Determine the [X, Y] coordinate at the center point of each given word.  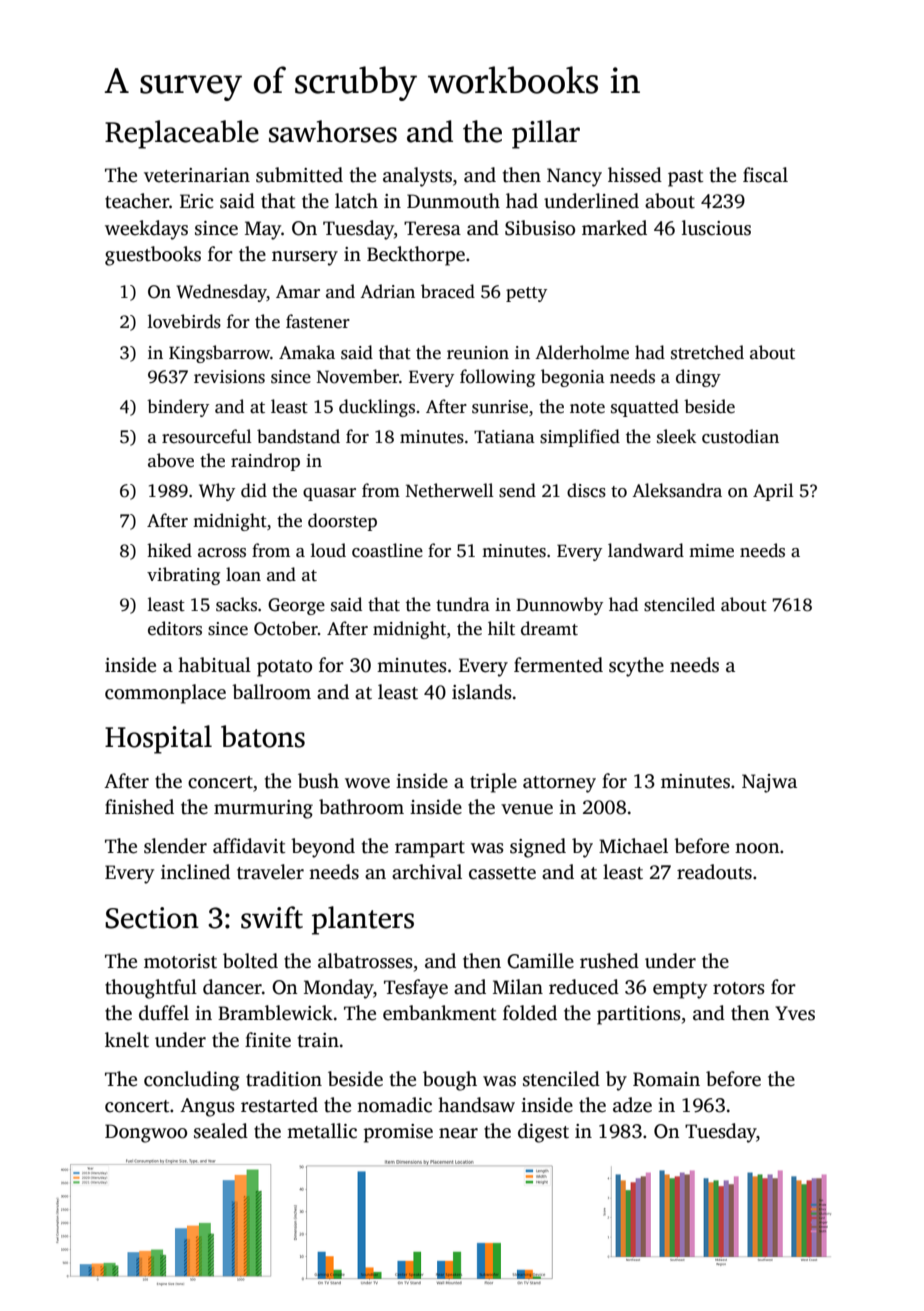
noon [757, 848]
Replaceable [182, 134]
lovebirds [184, 321]
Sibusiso [540, 228]
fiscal [765, 175]
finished [139, 807]
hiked [169, 550]
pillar [546, 134]
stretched [707, 352]
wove [367, 783]
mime [711, 551]
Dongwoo [146, 1133]
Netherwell [450, 490]
